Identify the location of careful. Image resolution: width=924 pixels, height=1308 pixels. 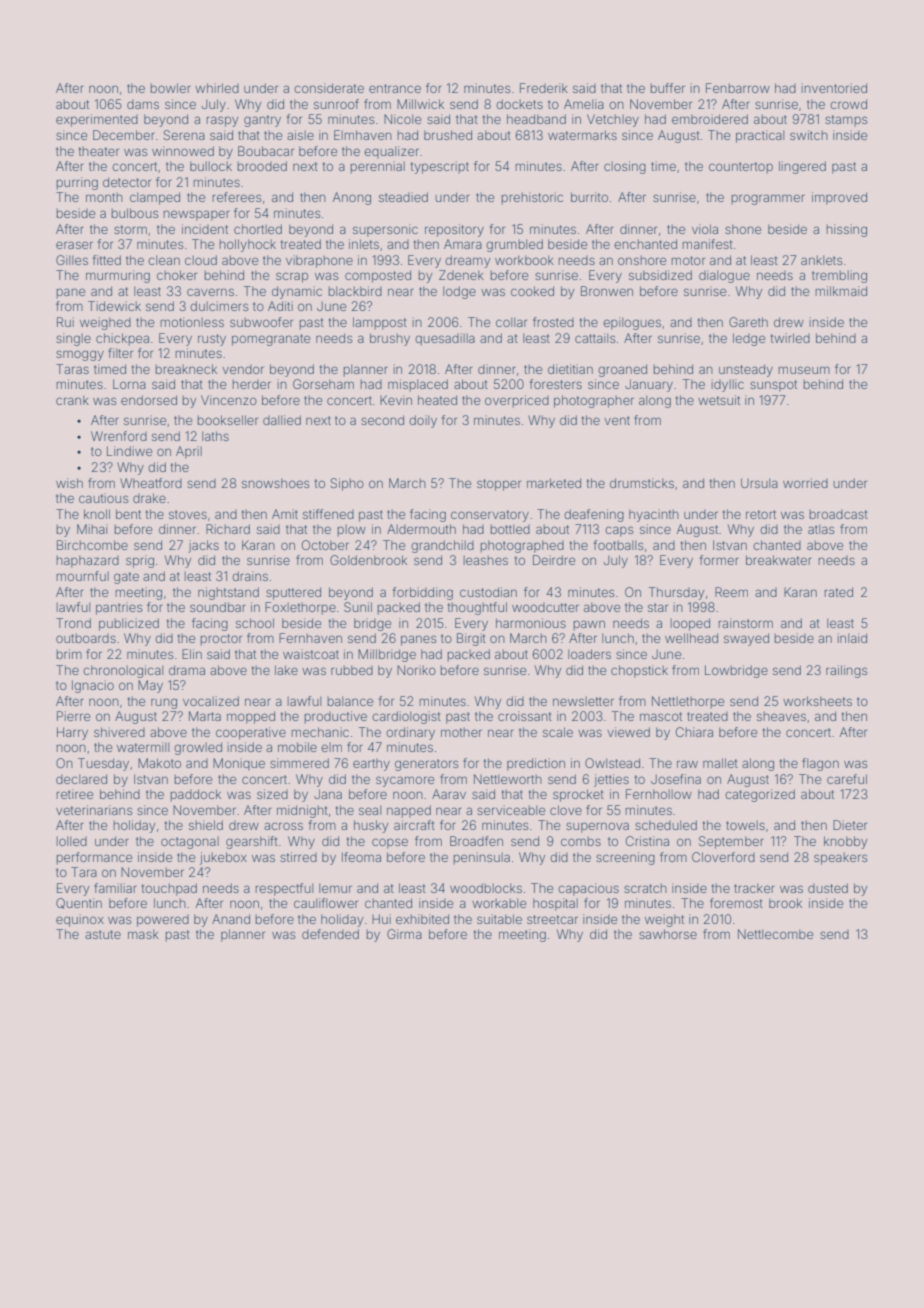
(847, 779).
